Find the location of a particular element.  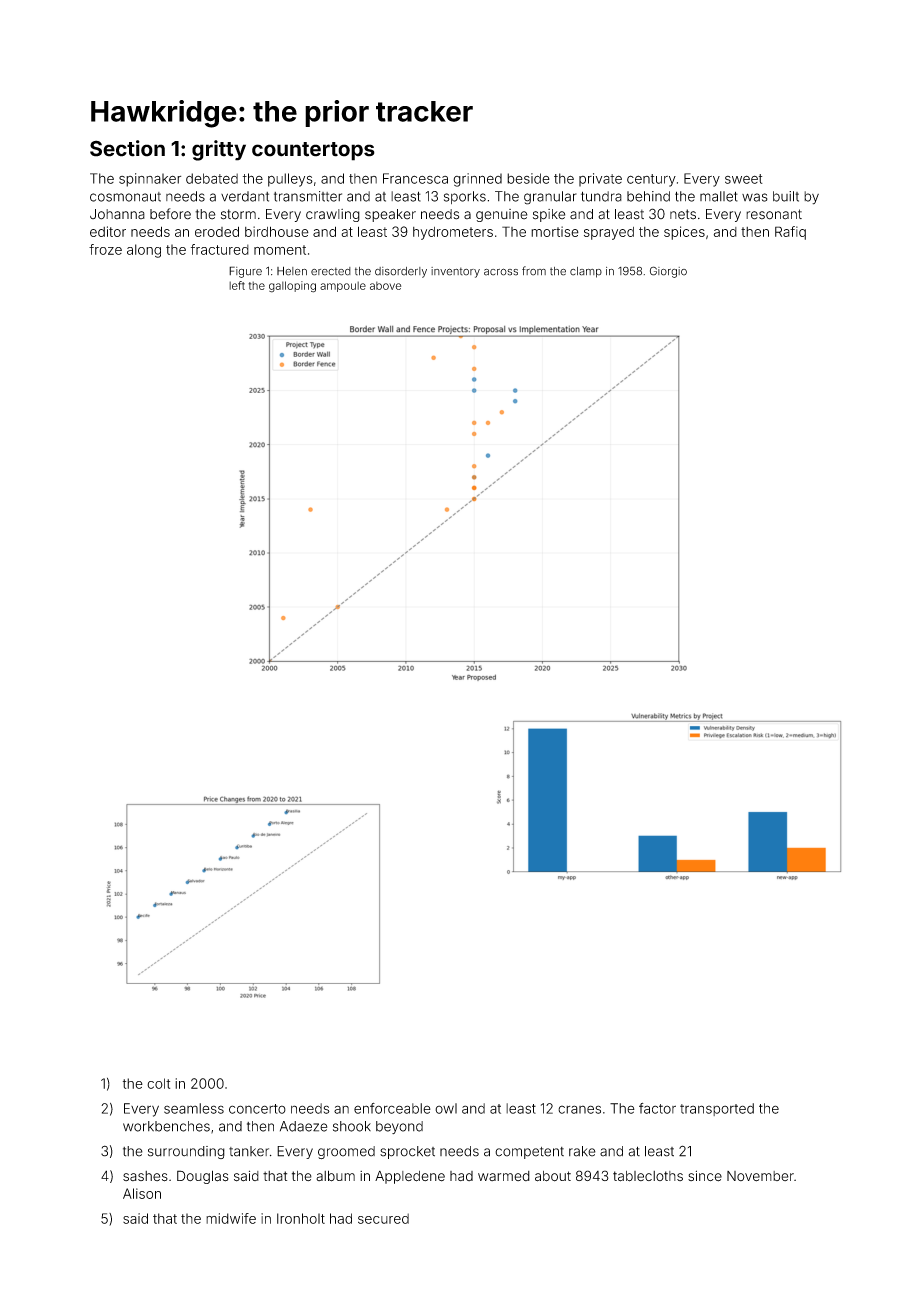

since is located at coordinates (705, 1176).
